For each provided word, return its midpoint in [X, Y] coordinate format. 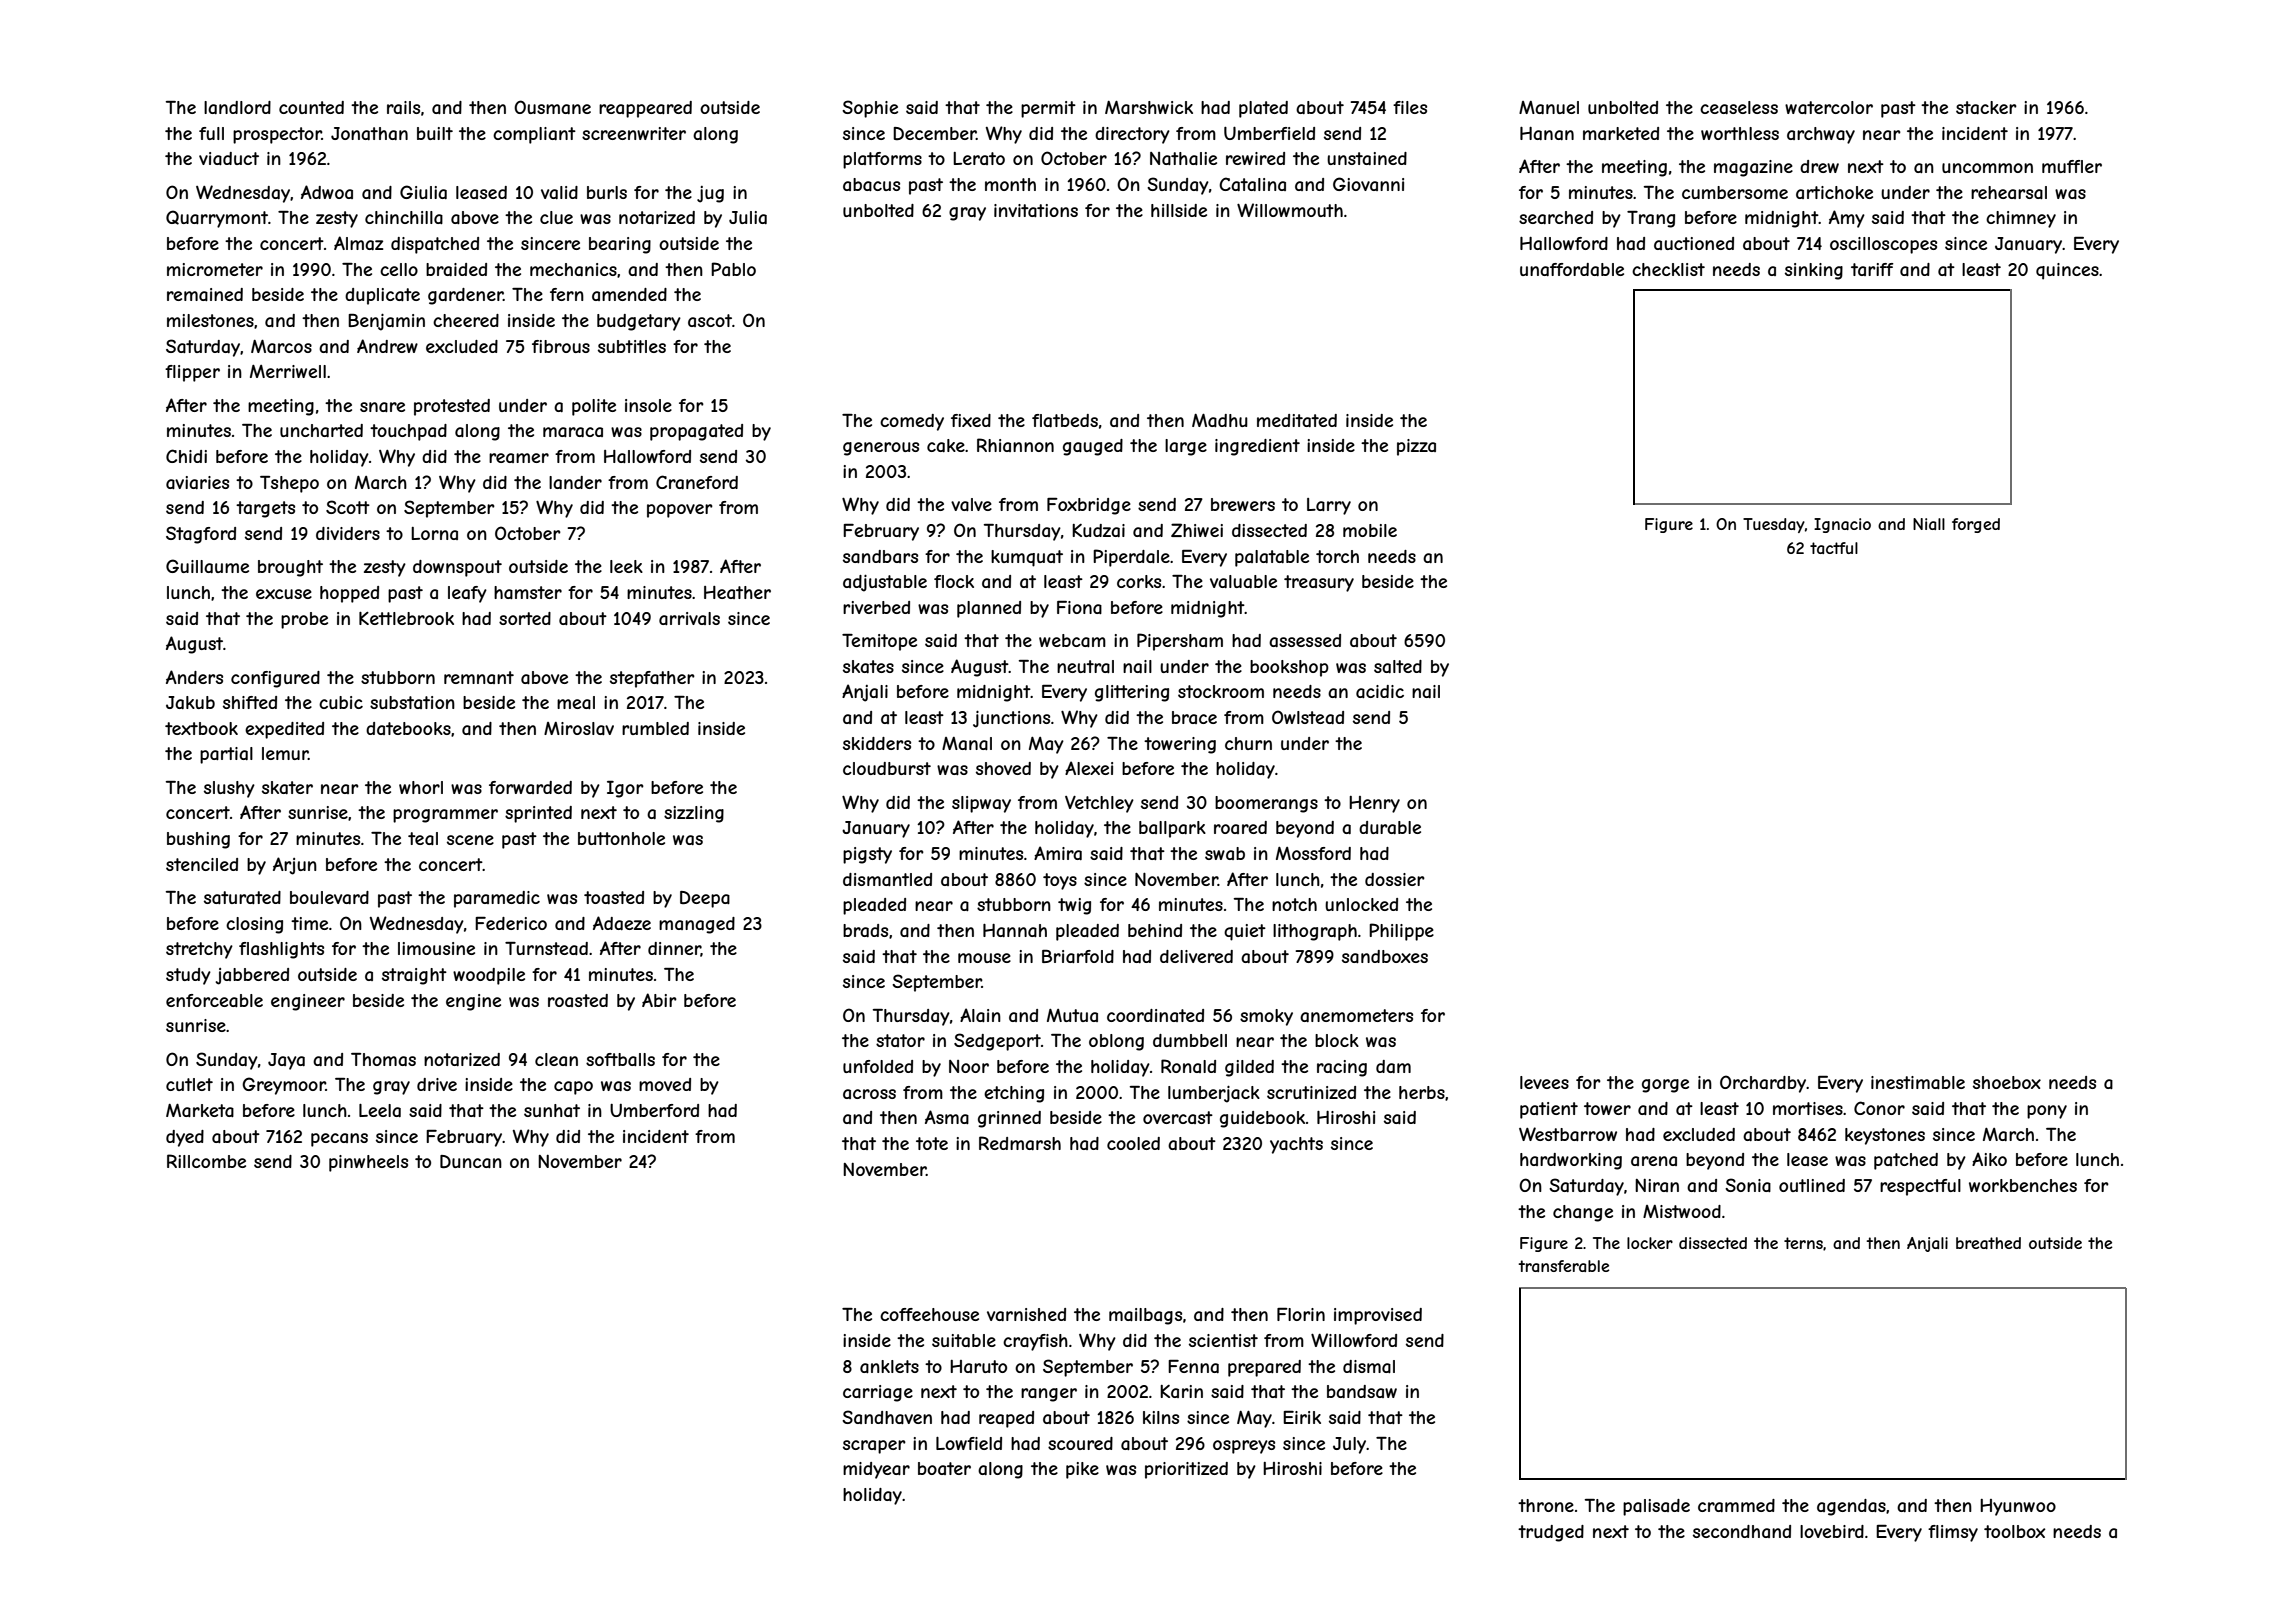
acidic [1380, 691]
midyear [876, 1470]
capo [573, 1088]
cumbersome [1735, 192]
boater [944, 1468]
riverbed [876, 607]
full [211, 133]
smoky [1266, 1017]
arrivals [689, 618]
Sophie [870, 109]
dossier [1395, 879]
